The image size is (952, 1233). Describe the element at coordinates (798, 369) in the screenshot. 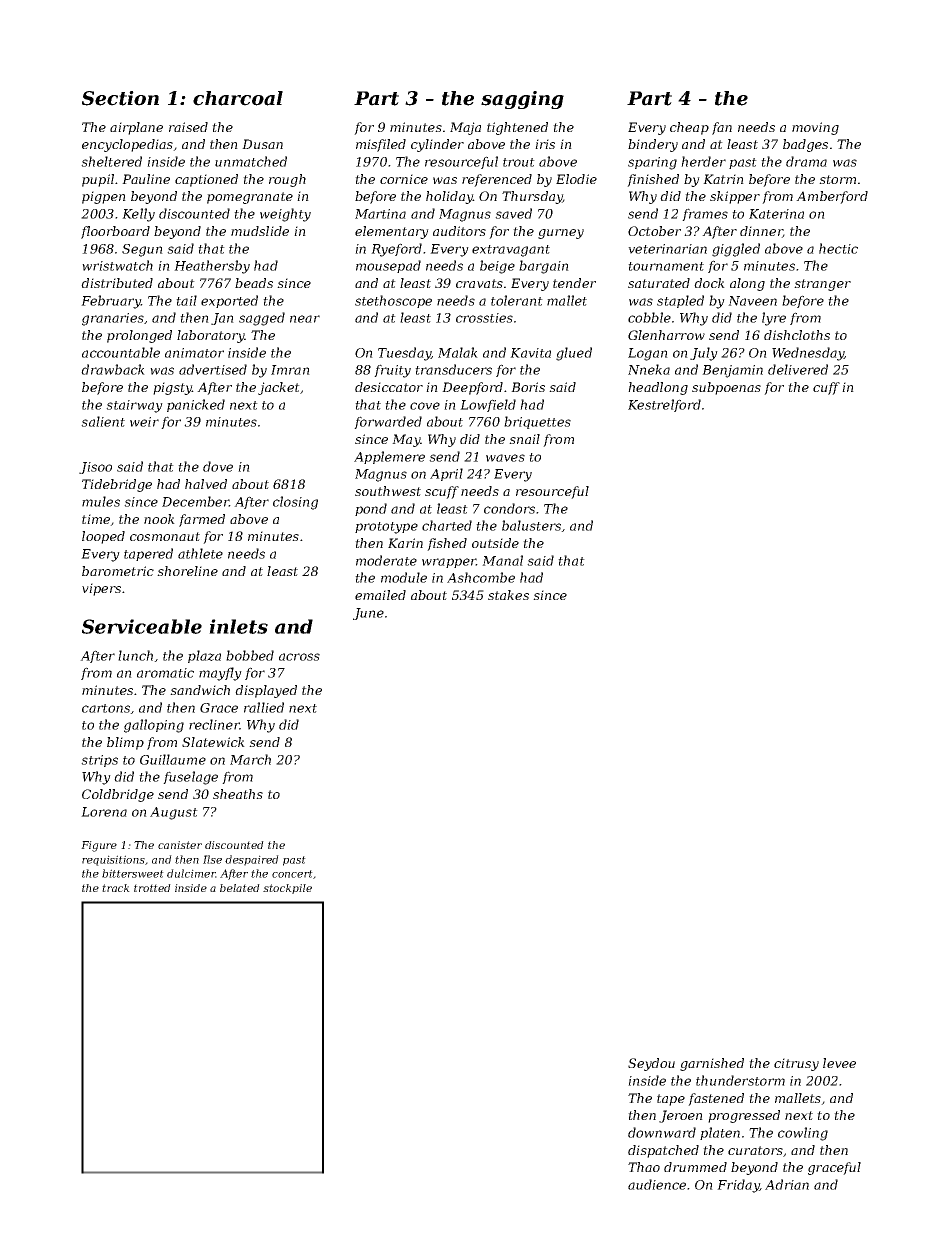

I see `delivered` at that location.
